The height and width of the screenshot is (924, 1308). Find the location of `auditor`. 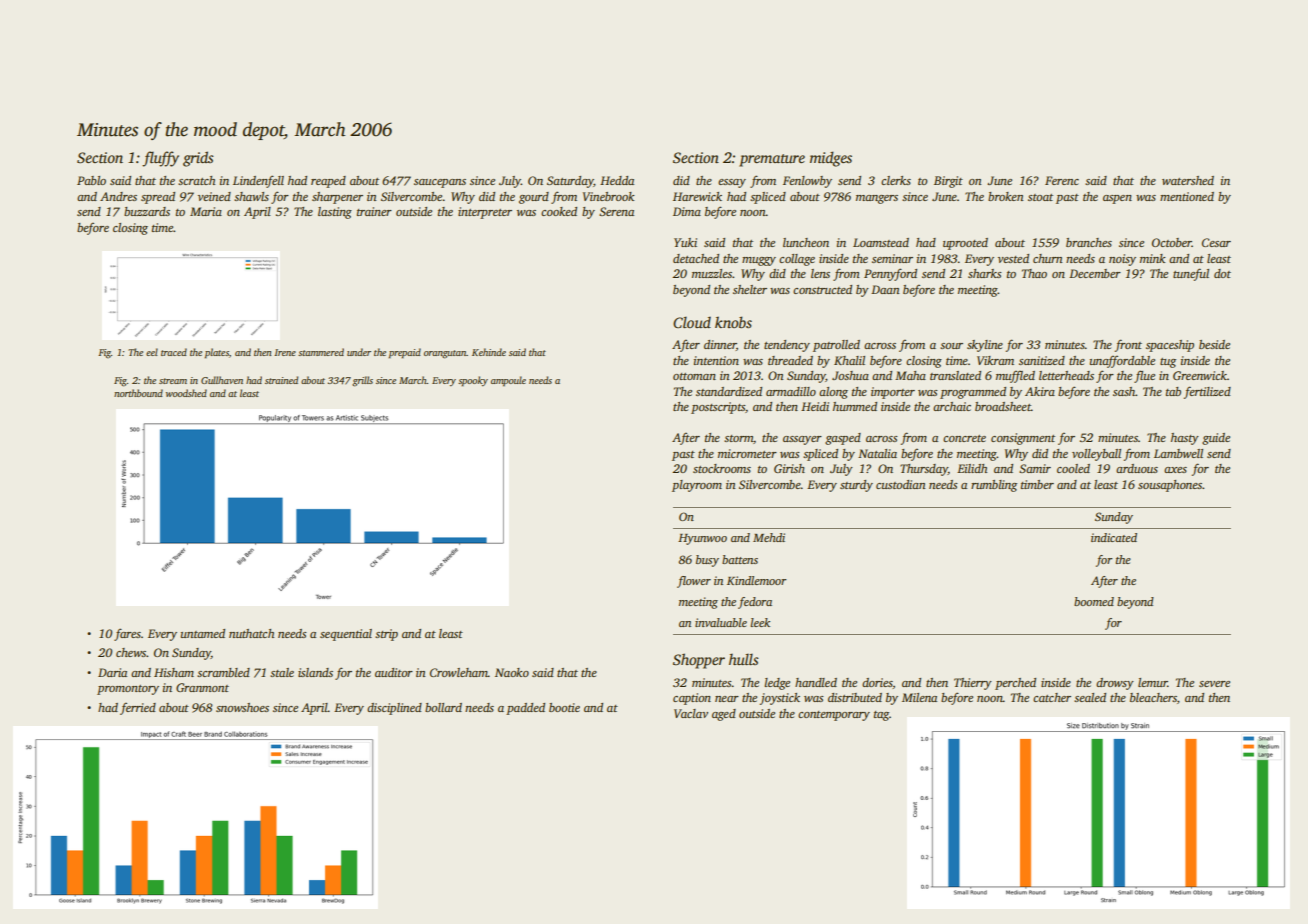

auditor is located at coordinates (394, 672).
